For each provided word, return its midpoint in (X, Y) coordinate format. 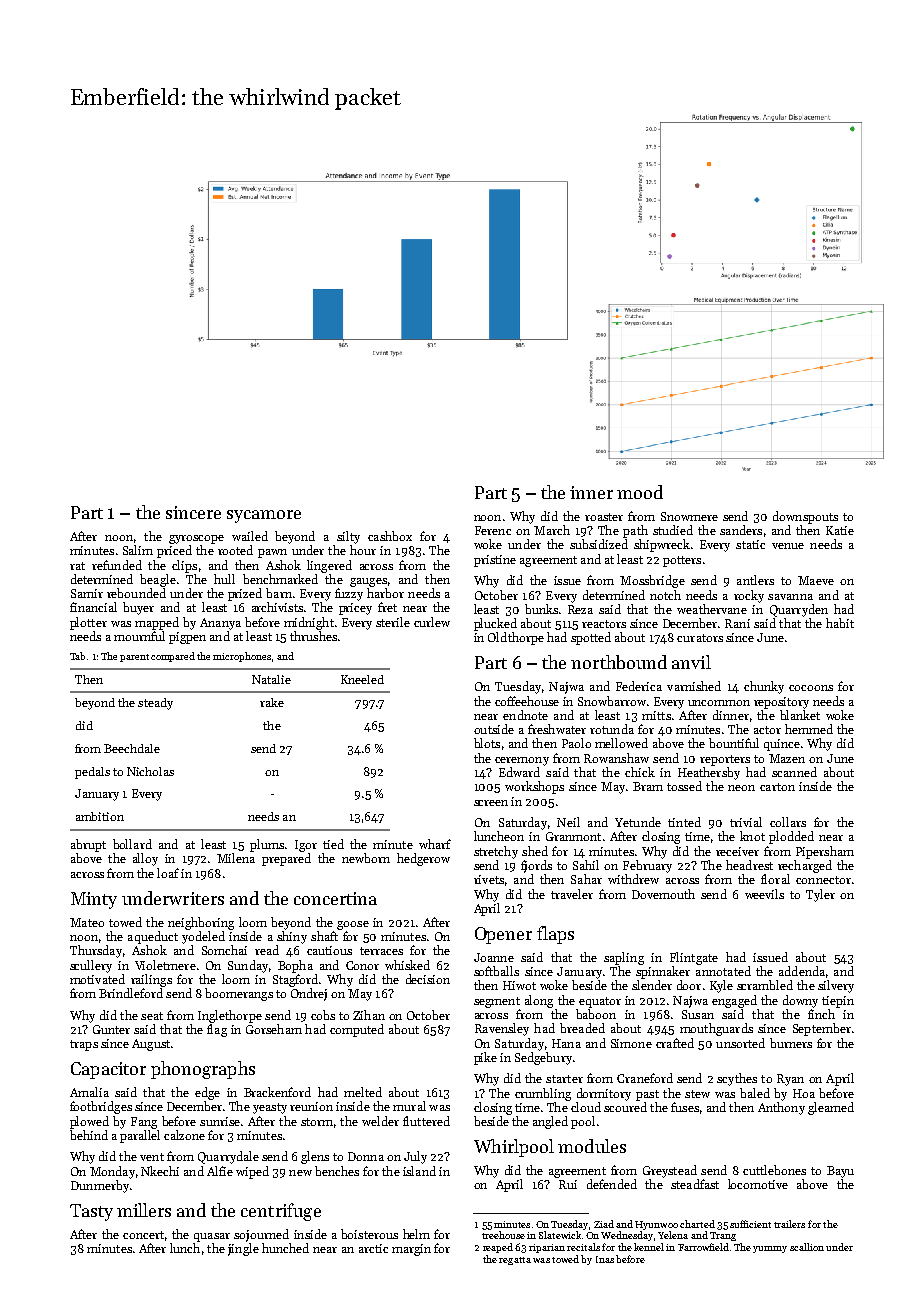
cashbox (390, 536)
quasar (212, 1237)
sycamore (264, 516)
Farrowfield (703, 1247)
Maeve (816, 580)
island (419, 1171)
